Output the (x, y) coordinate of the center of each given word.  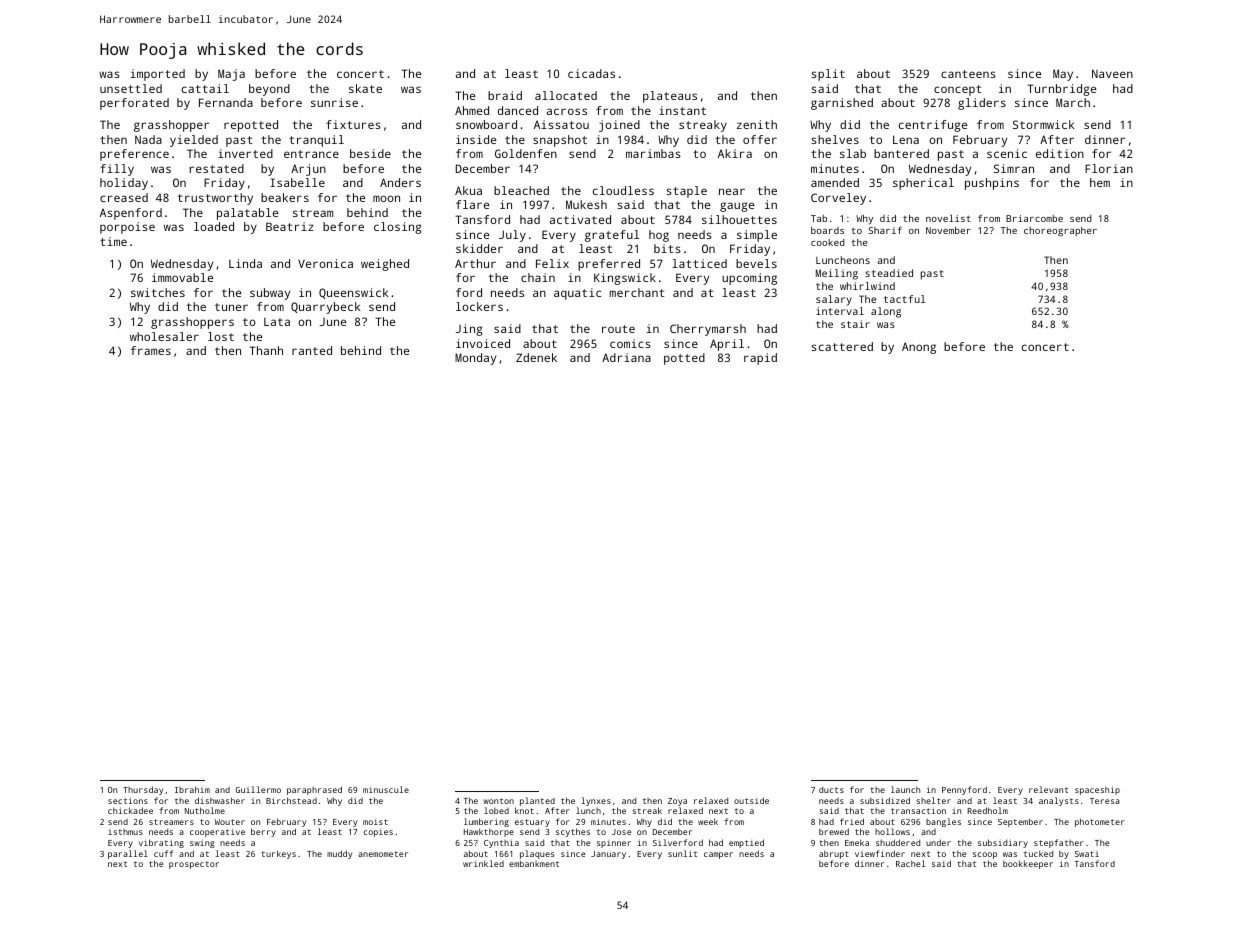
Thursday (143, 790)
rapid (760, 359)
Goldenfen (526, 153)
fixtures (353, 124)
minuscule (386, 789)
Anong (919, 348)
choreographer (1060, 232)
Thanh (266, 350)
